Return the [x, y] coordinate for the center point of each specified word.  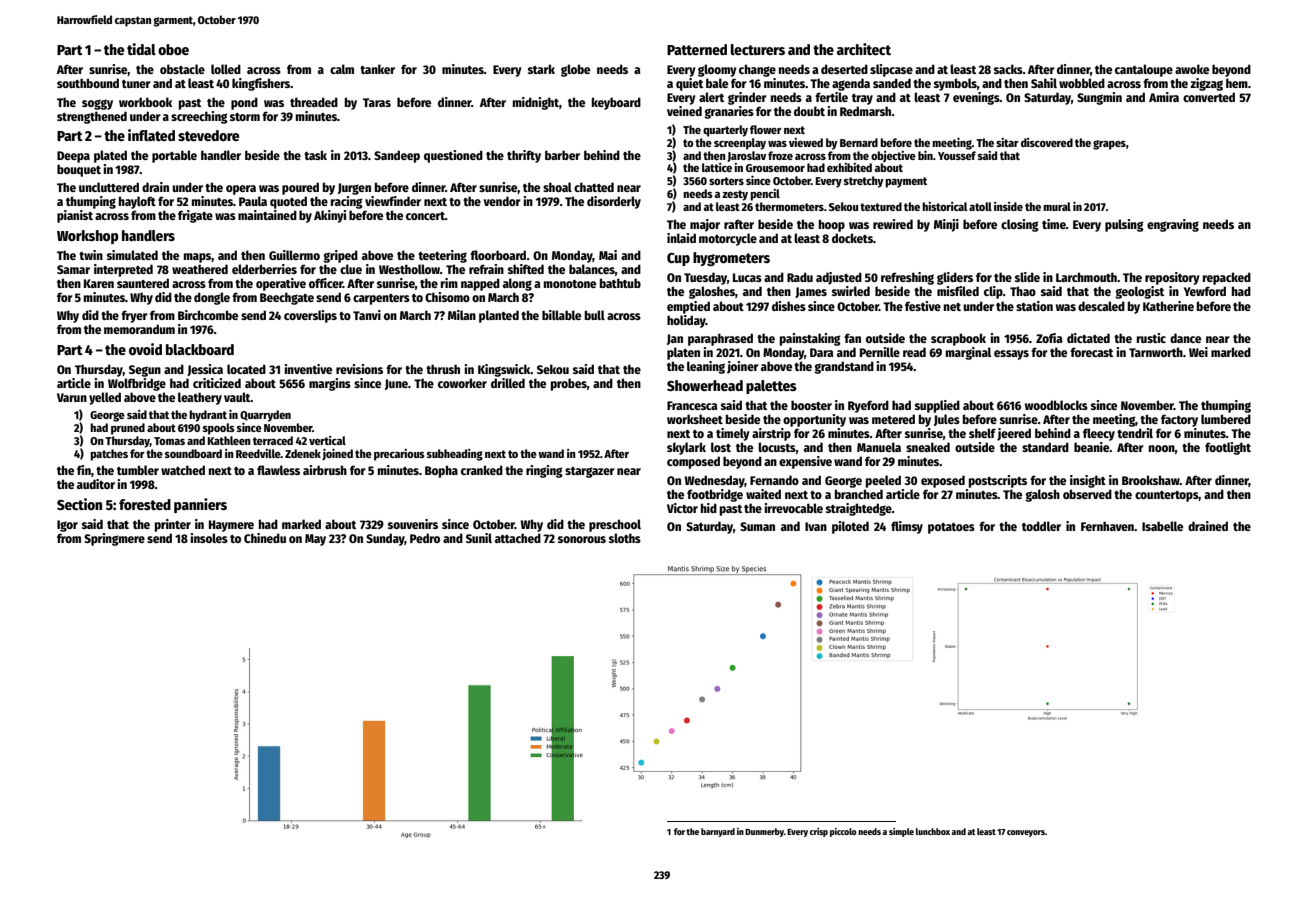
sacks [1008, 69]
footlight [1228, 448]
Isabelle [1162, 526]
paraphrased [720, 339]
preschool [615, 525]
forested [145, 504]
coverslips [310, 316]
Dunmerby [764, 832]
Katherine [1168, 306]
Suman [757, 526]
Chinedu [265, 538]
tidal [141, 49]
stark [541, 69]
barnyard [718, 832]
